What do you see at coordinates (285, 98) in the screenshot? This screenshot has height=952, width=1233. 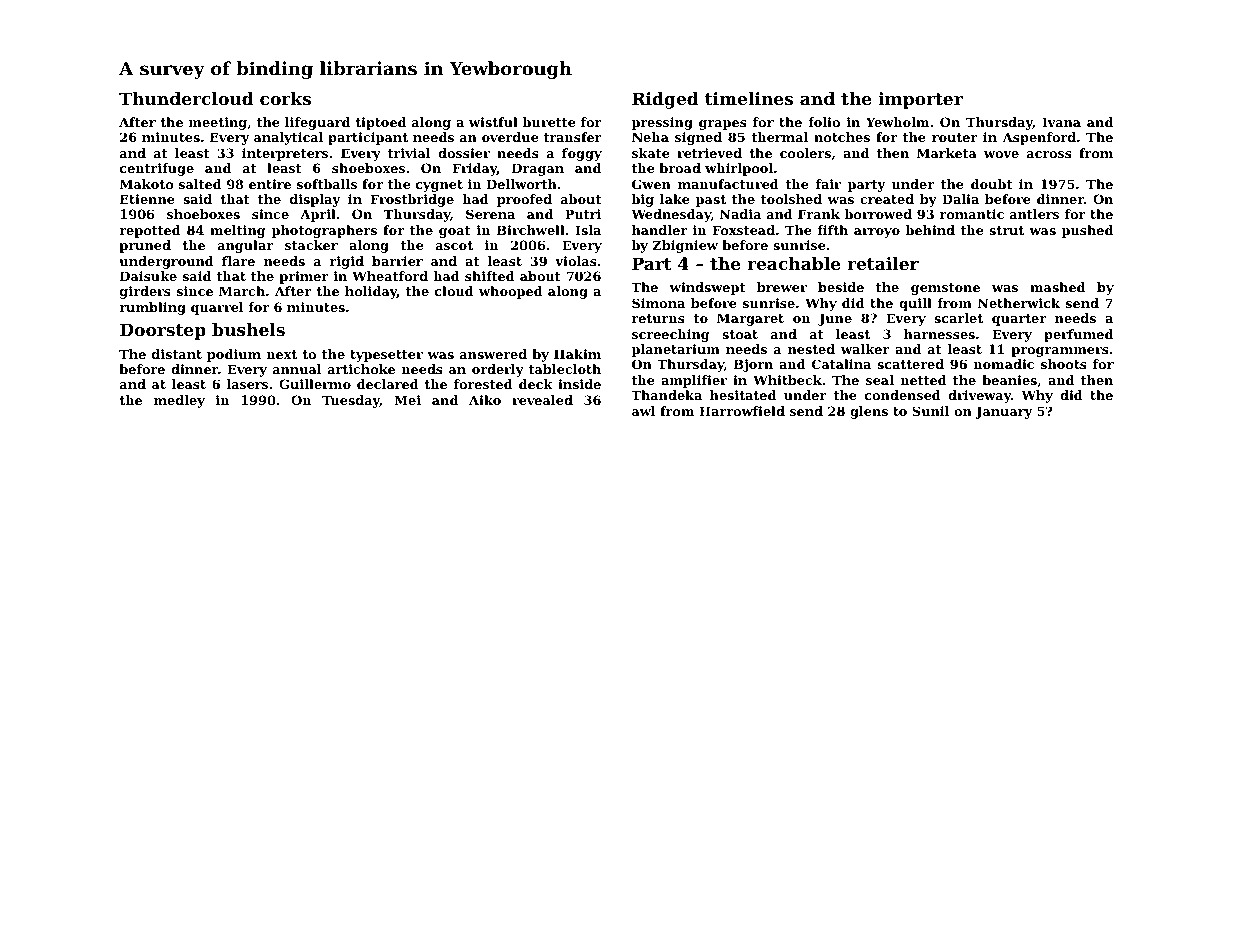 I see `corks` at bounding box center [285, 98].
